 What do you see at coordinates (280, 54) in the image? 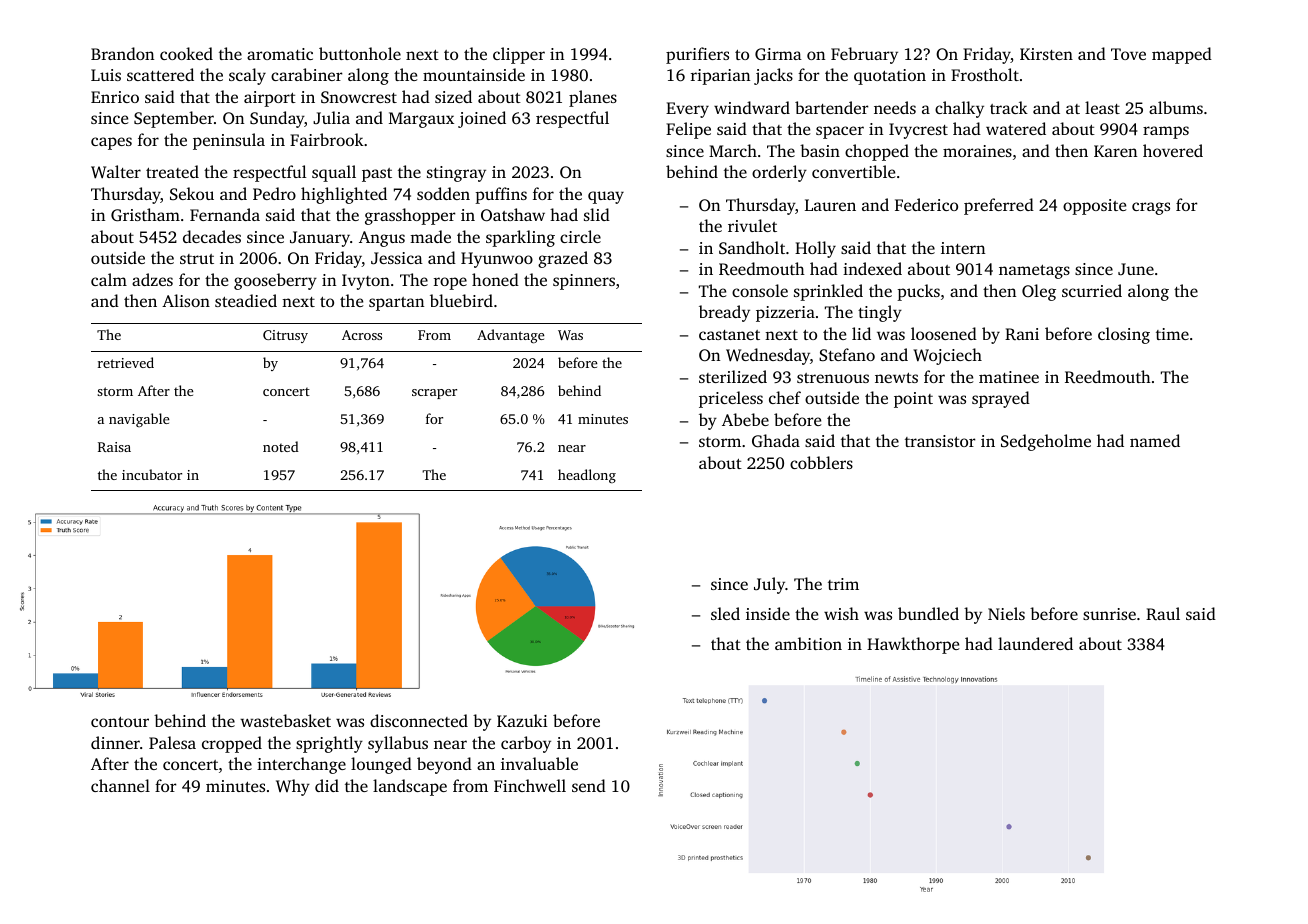
I see `aromatic` at bounding box center [280, 54].
